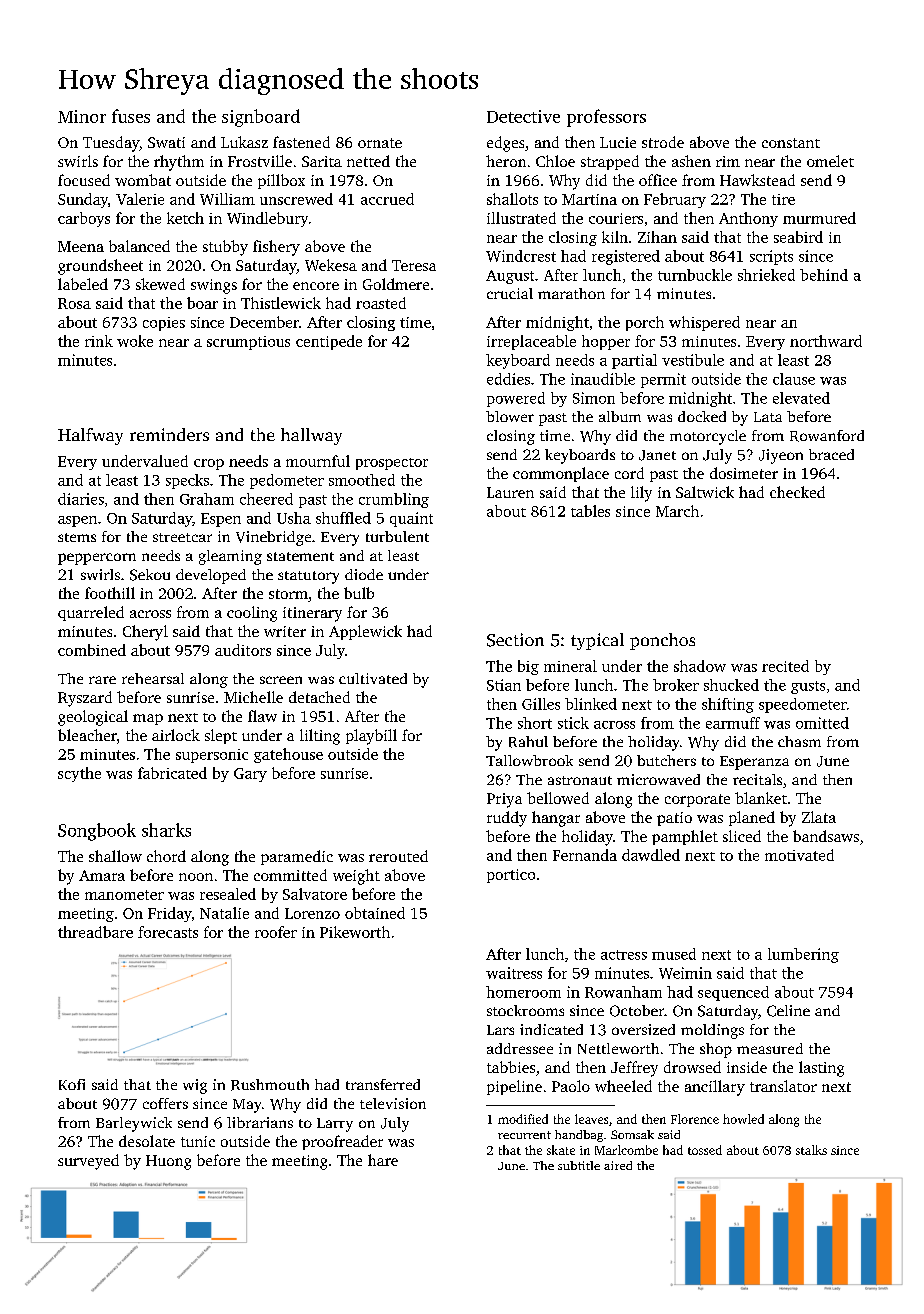 The width and height of the screenshot is (924, 1314). Describe the element at coordinates (826, 836) in the screenshot. I see `bandsaws` at that location.
